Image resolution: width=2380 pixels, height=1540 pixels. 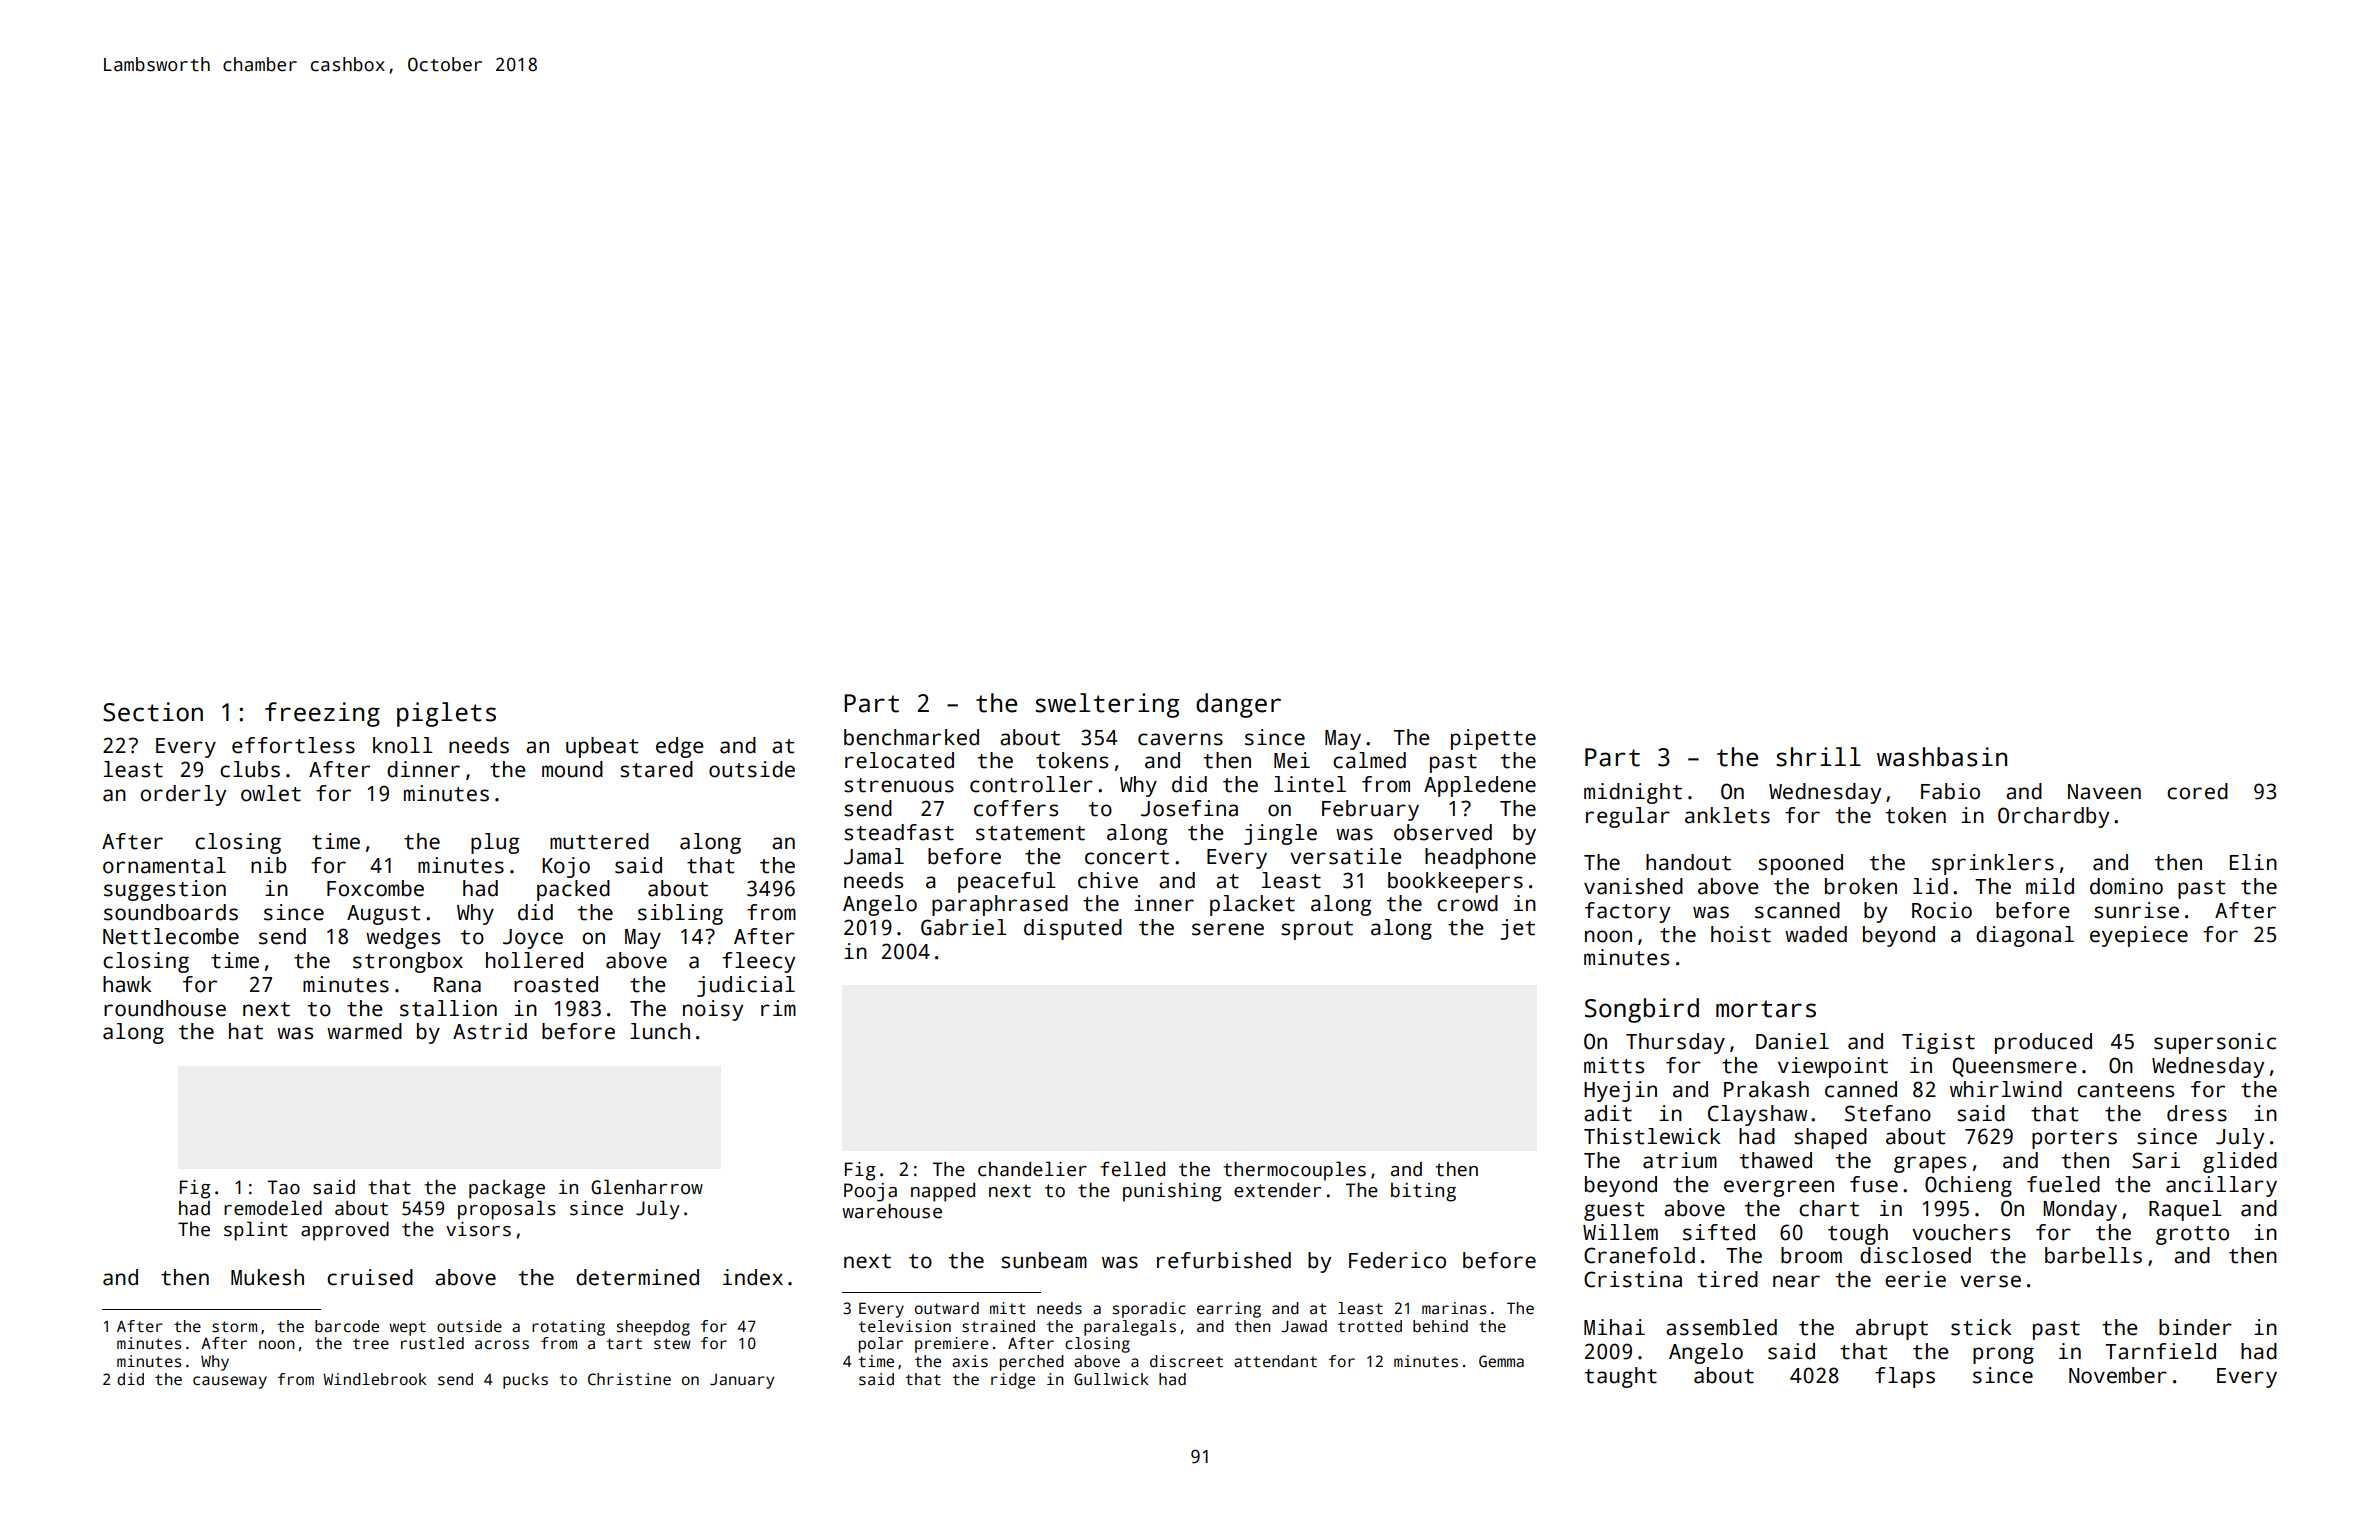 What do you see at coordinates (1766, 1009) in the document?
I see `mortars` at bounding box center [1766, 1009].
